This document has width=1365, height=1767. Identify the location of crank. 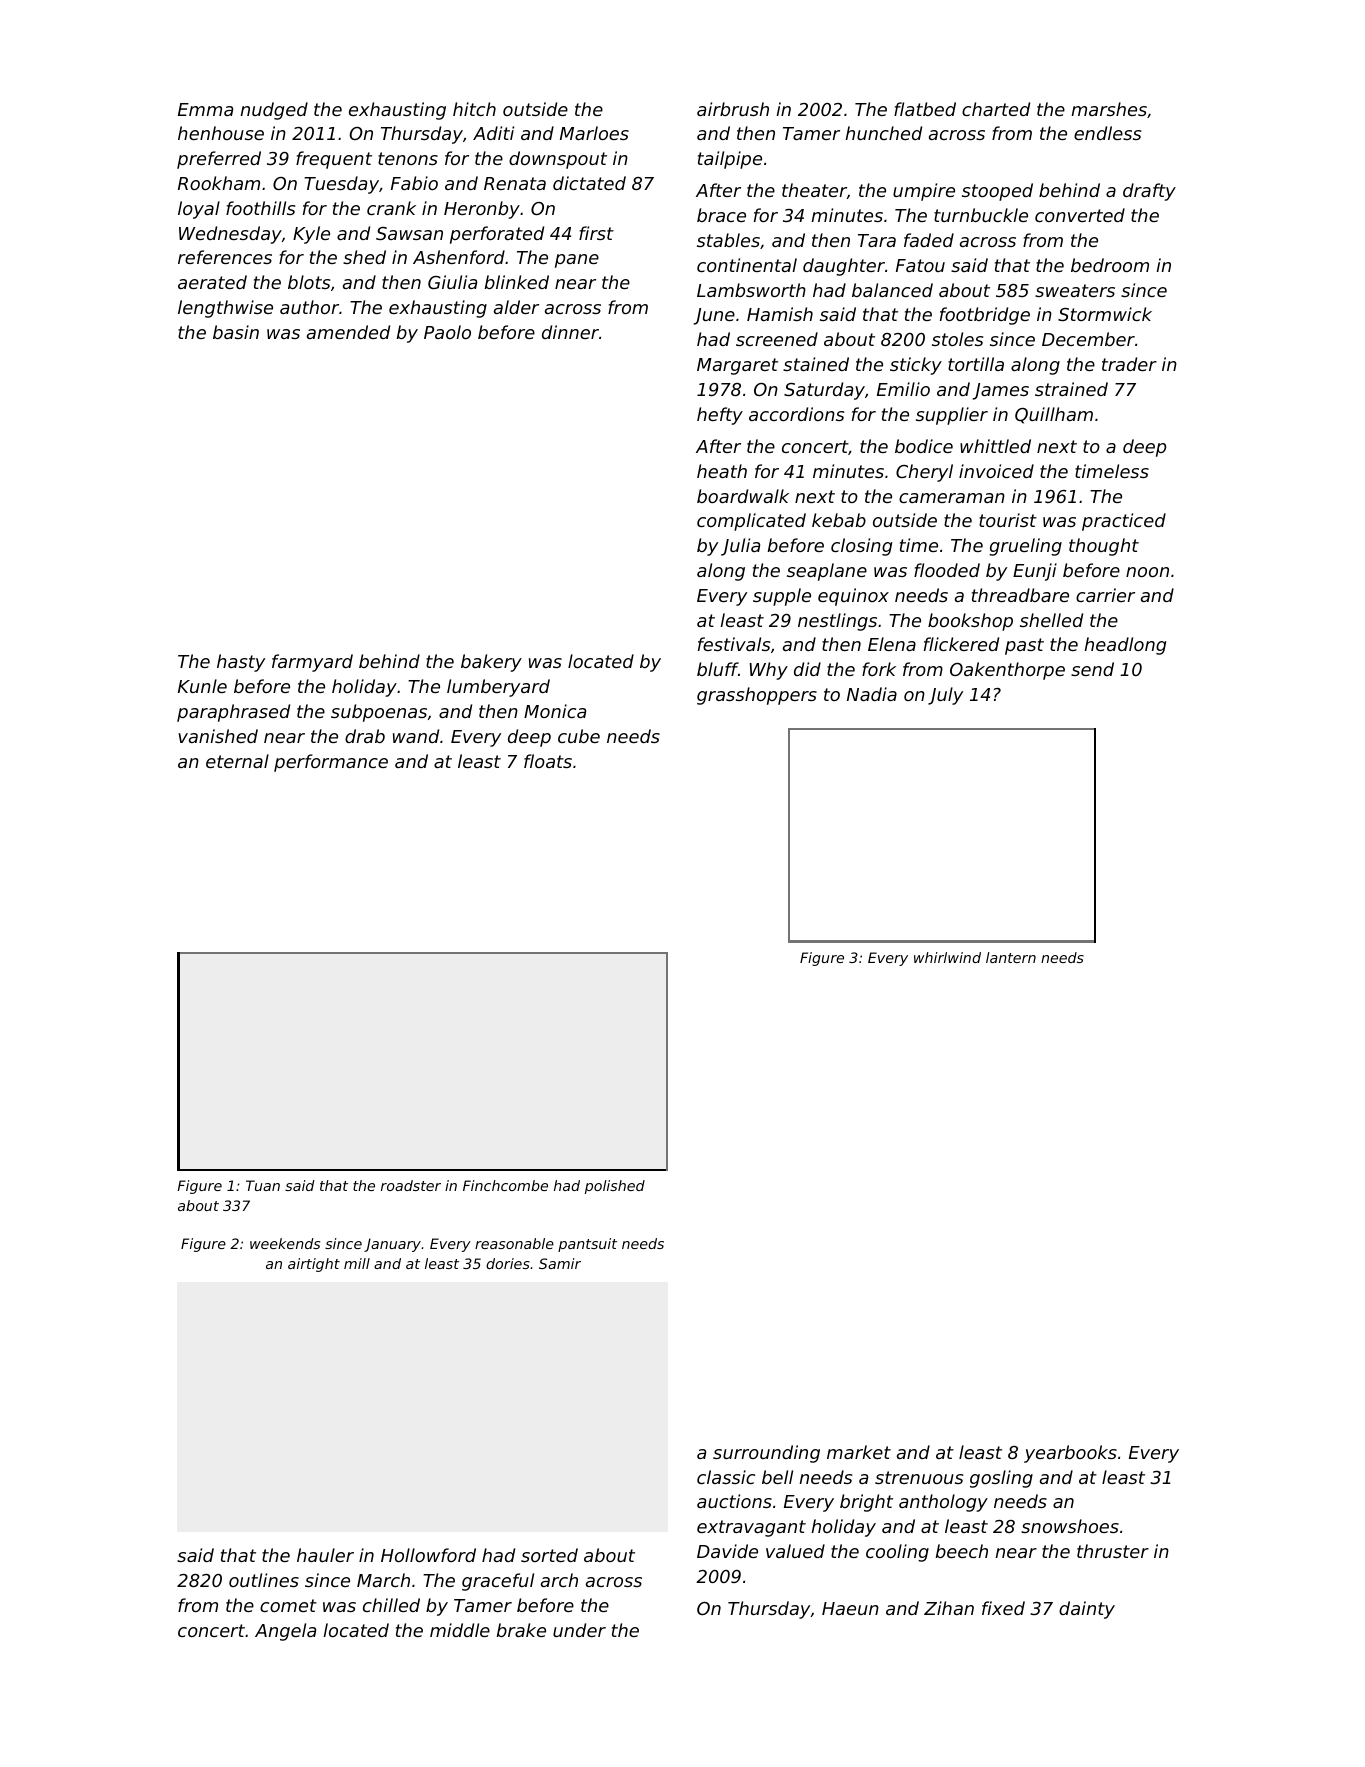
(391, 208).
